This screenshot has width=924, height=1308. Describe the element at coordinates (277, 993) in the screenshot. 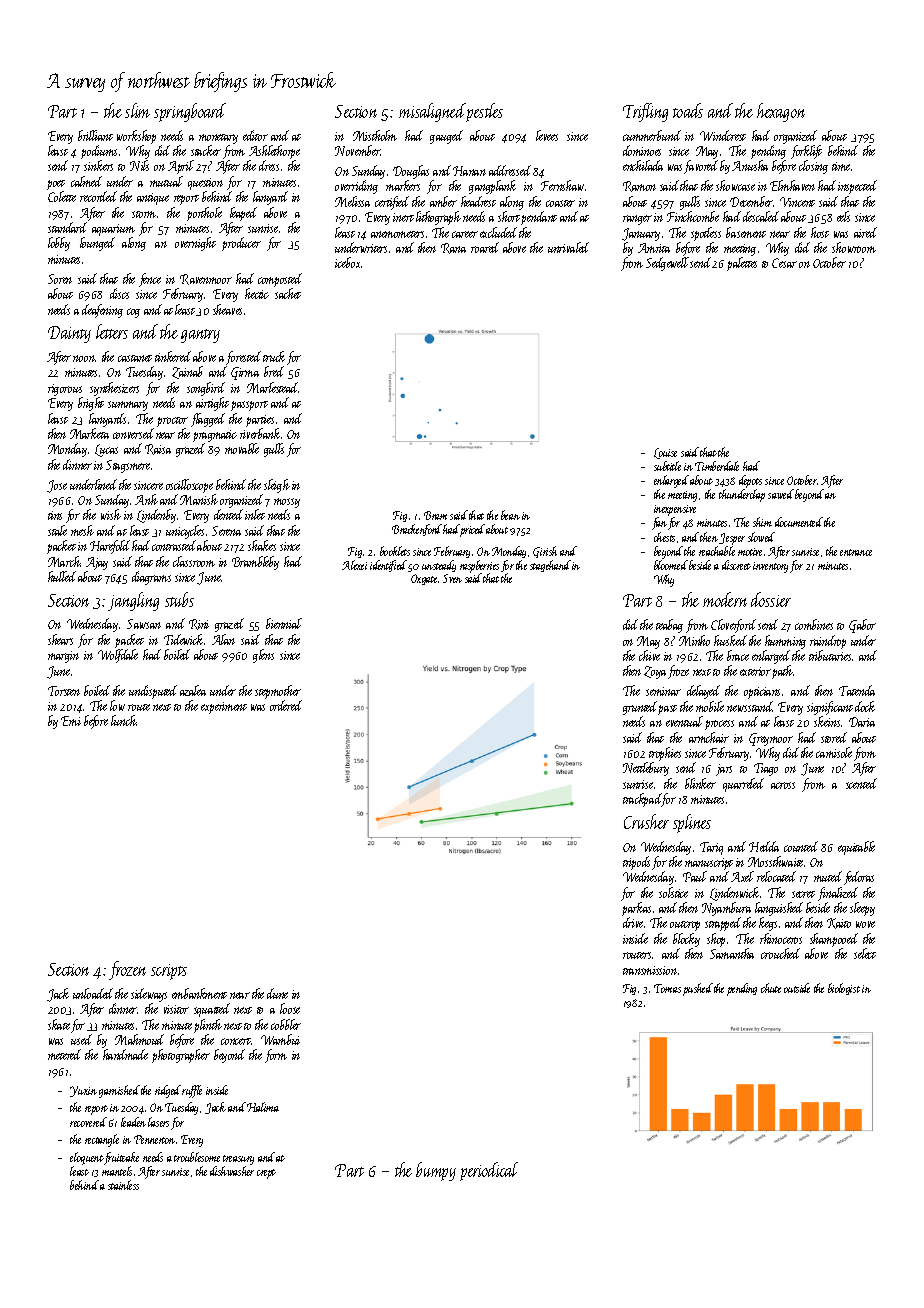

I see `dune` at that location.
